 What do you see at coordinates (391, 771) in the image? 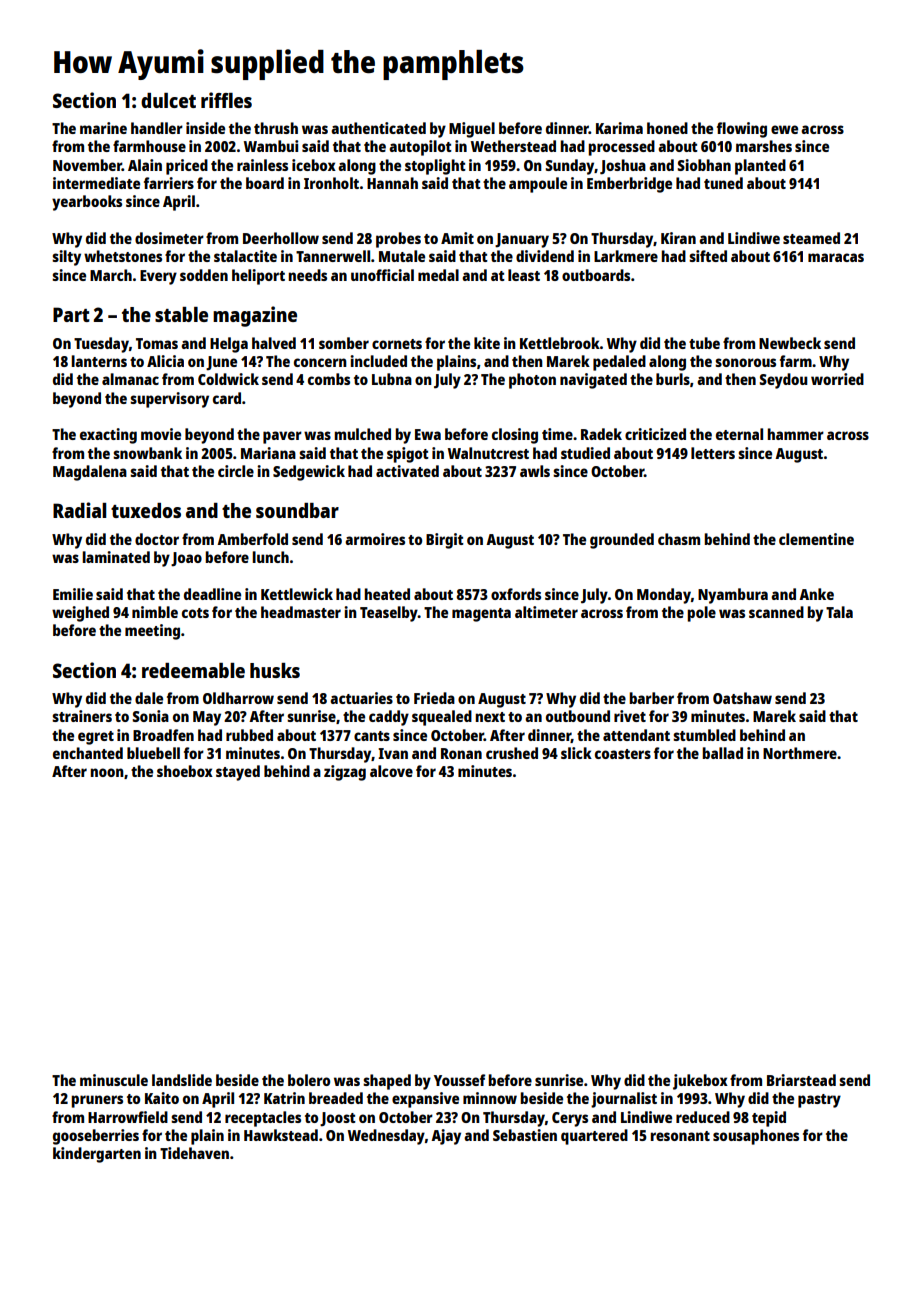
I see `alcove` at bounding box center [391, 771].
